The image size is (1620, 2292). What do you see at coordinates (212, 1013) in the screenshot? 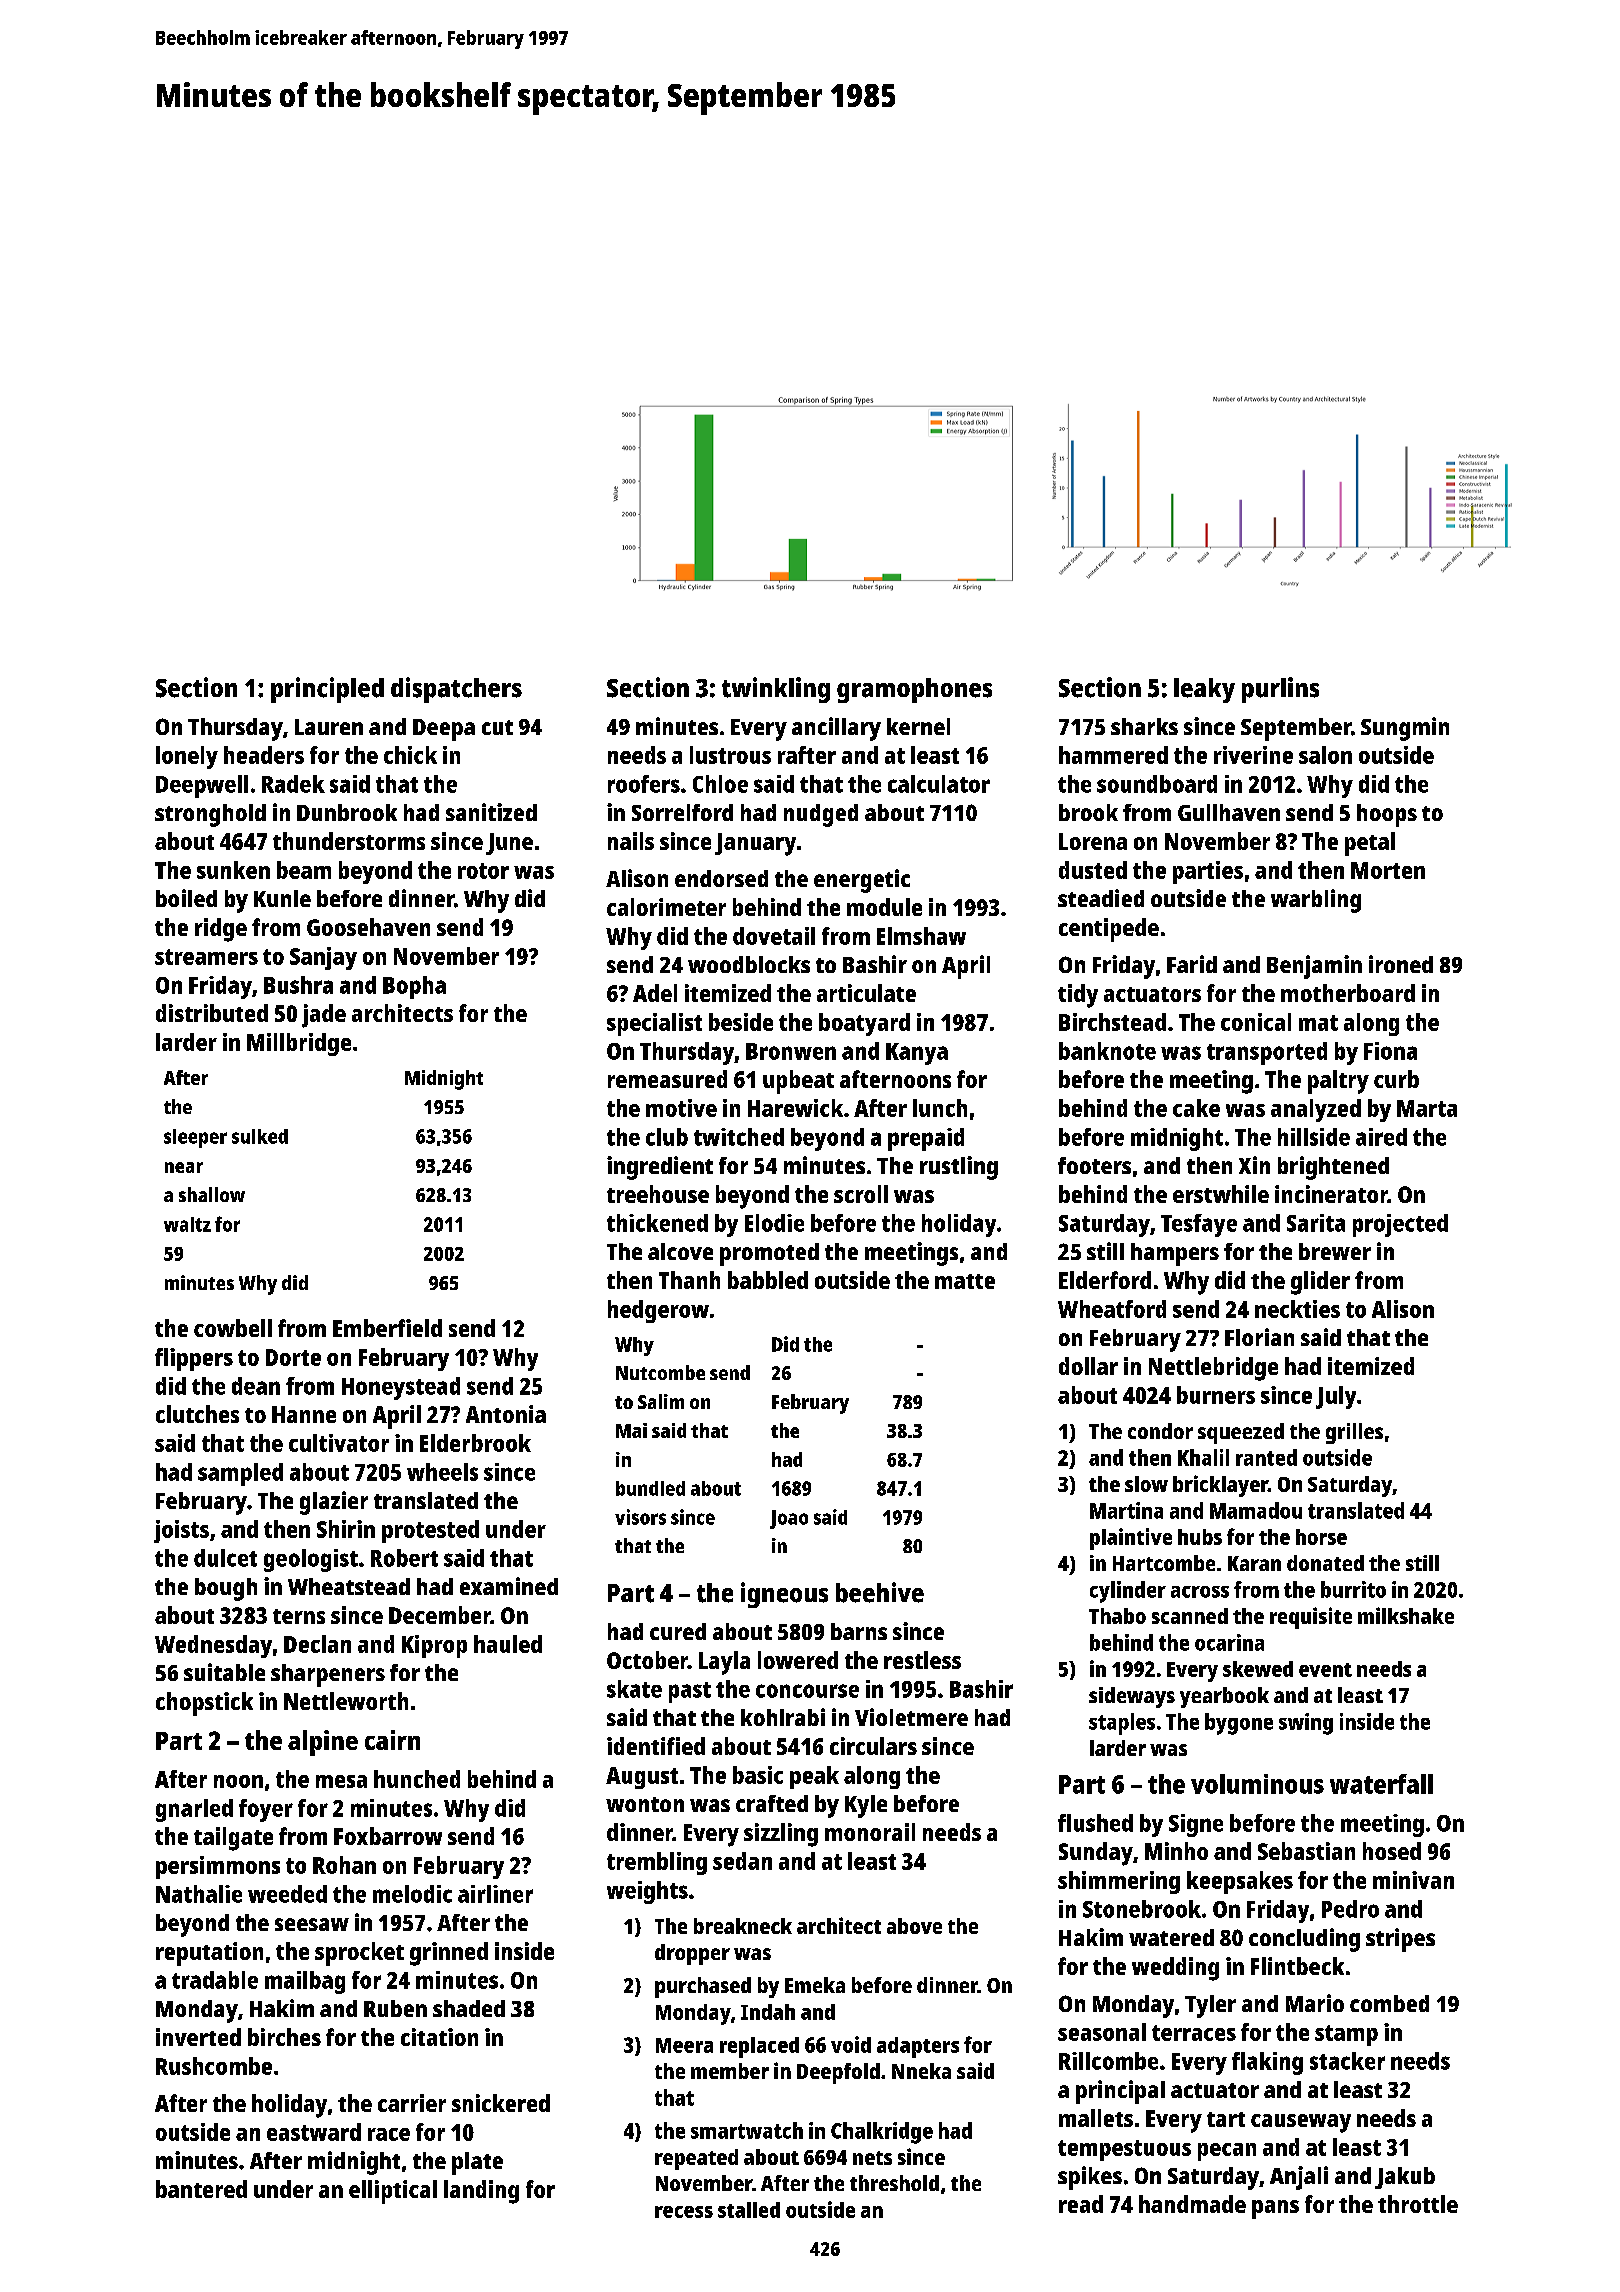
I see `distributed` at bounding box center [212, 1013].
